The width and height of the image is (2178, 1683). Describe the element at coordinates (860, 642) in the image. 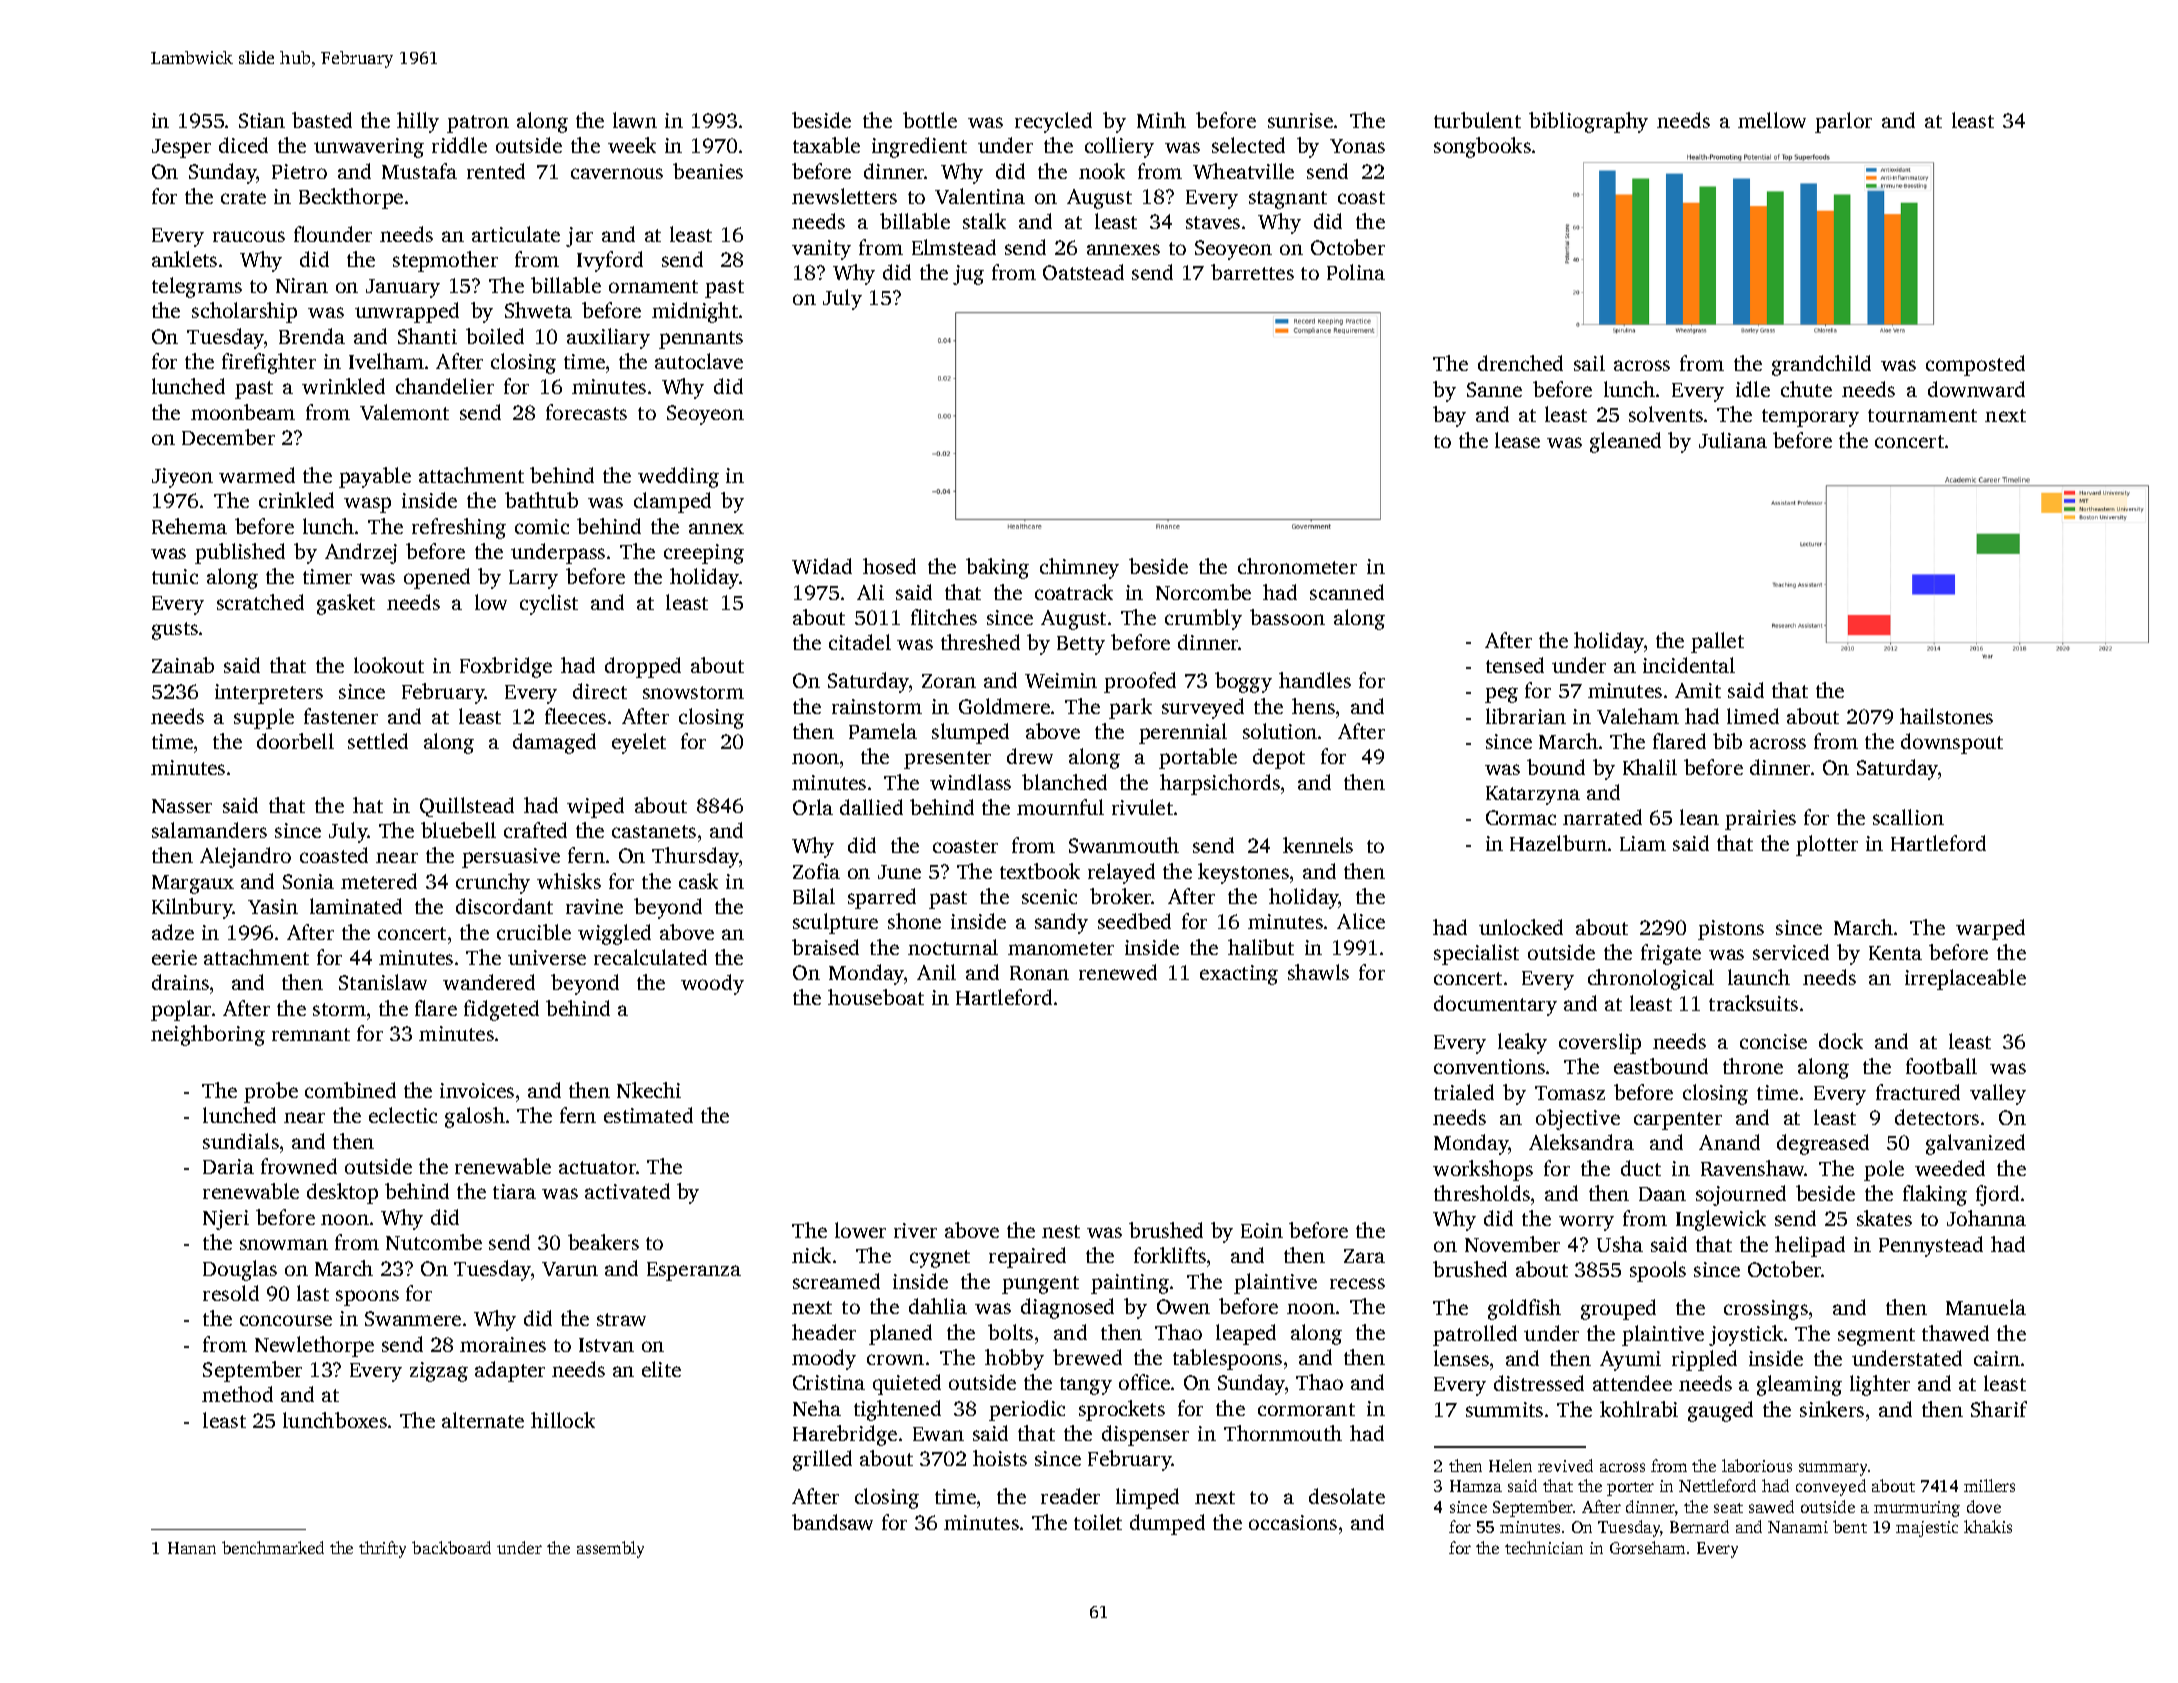

I see `citadel` at that location.
